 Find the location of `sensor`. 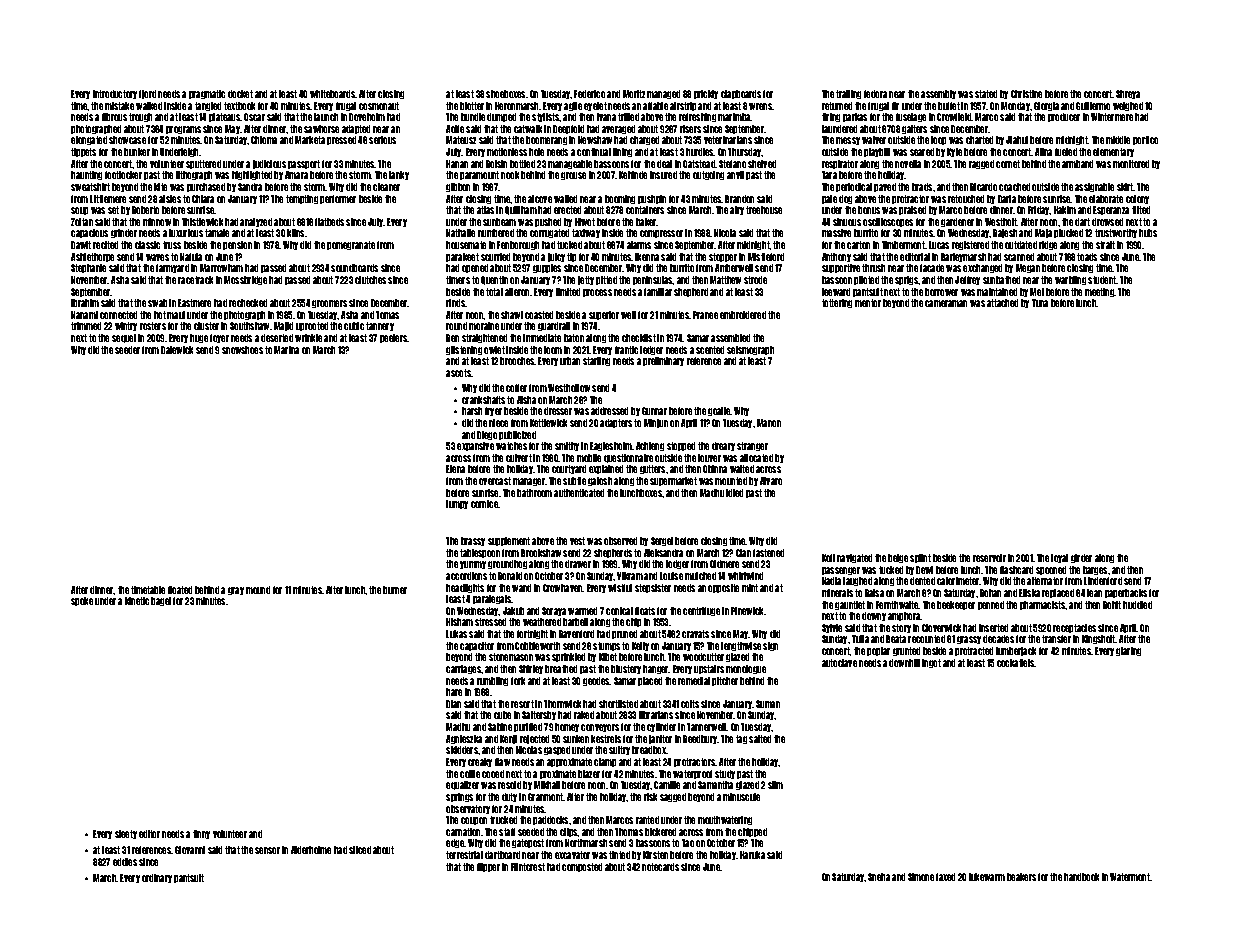

sensor is located at coordinates (267, 850).
